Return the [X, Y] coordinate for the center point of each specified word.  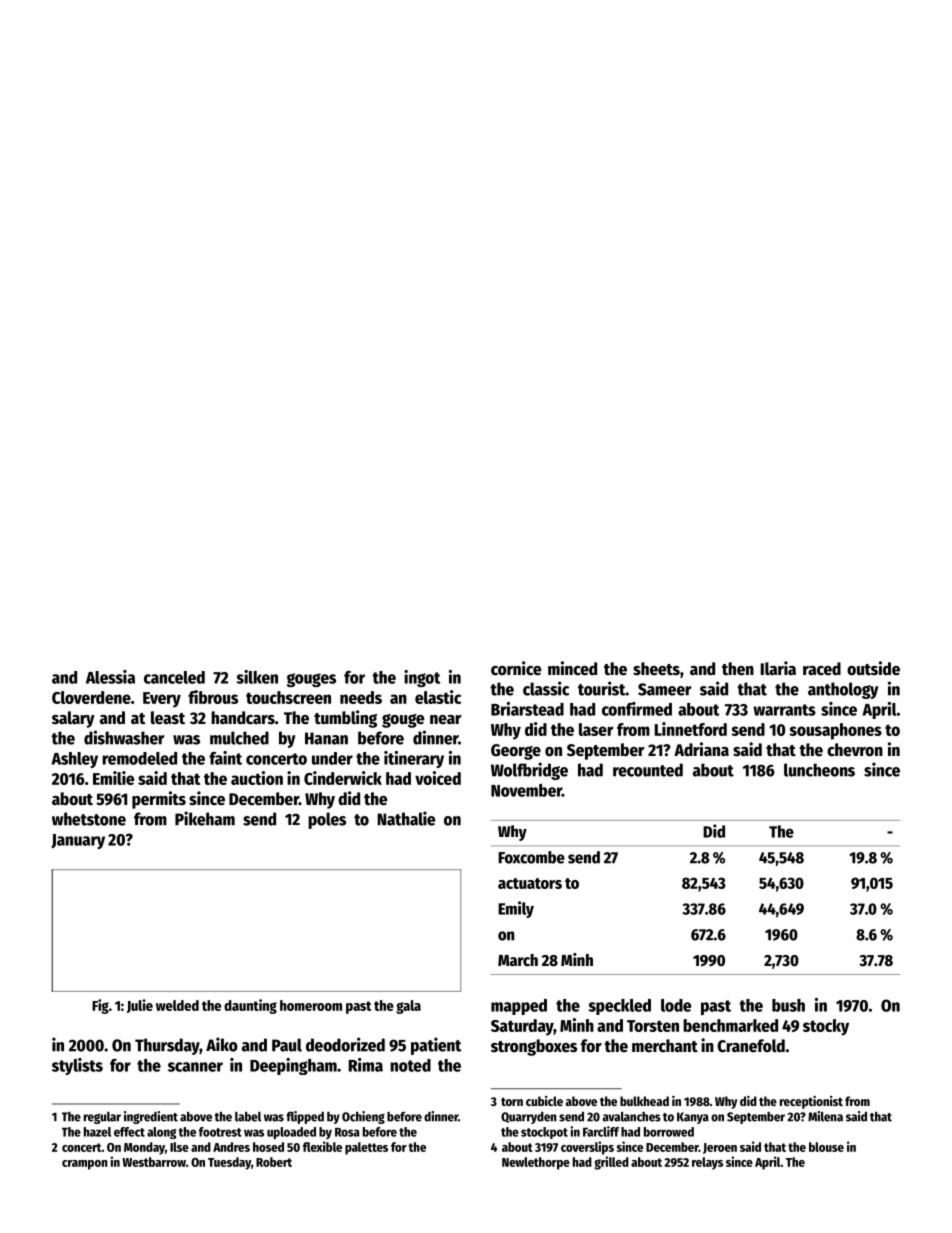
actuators [530, 883]
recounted [648, 770]
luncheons [819, 770]
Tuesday [229, 1163]
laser [596, 729]
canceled [174, 677]
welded [177, 1005]
